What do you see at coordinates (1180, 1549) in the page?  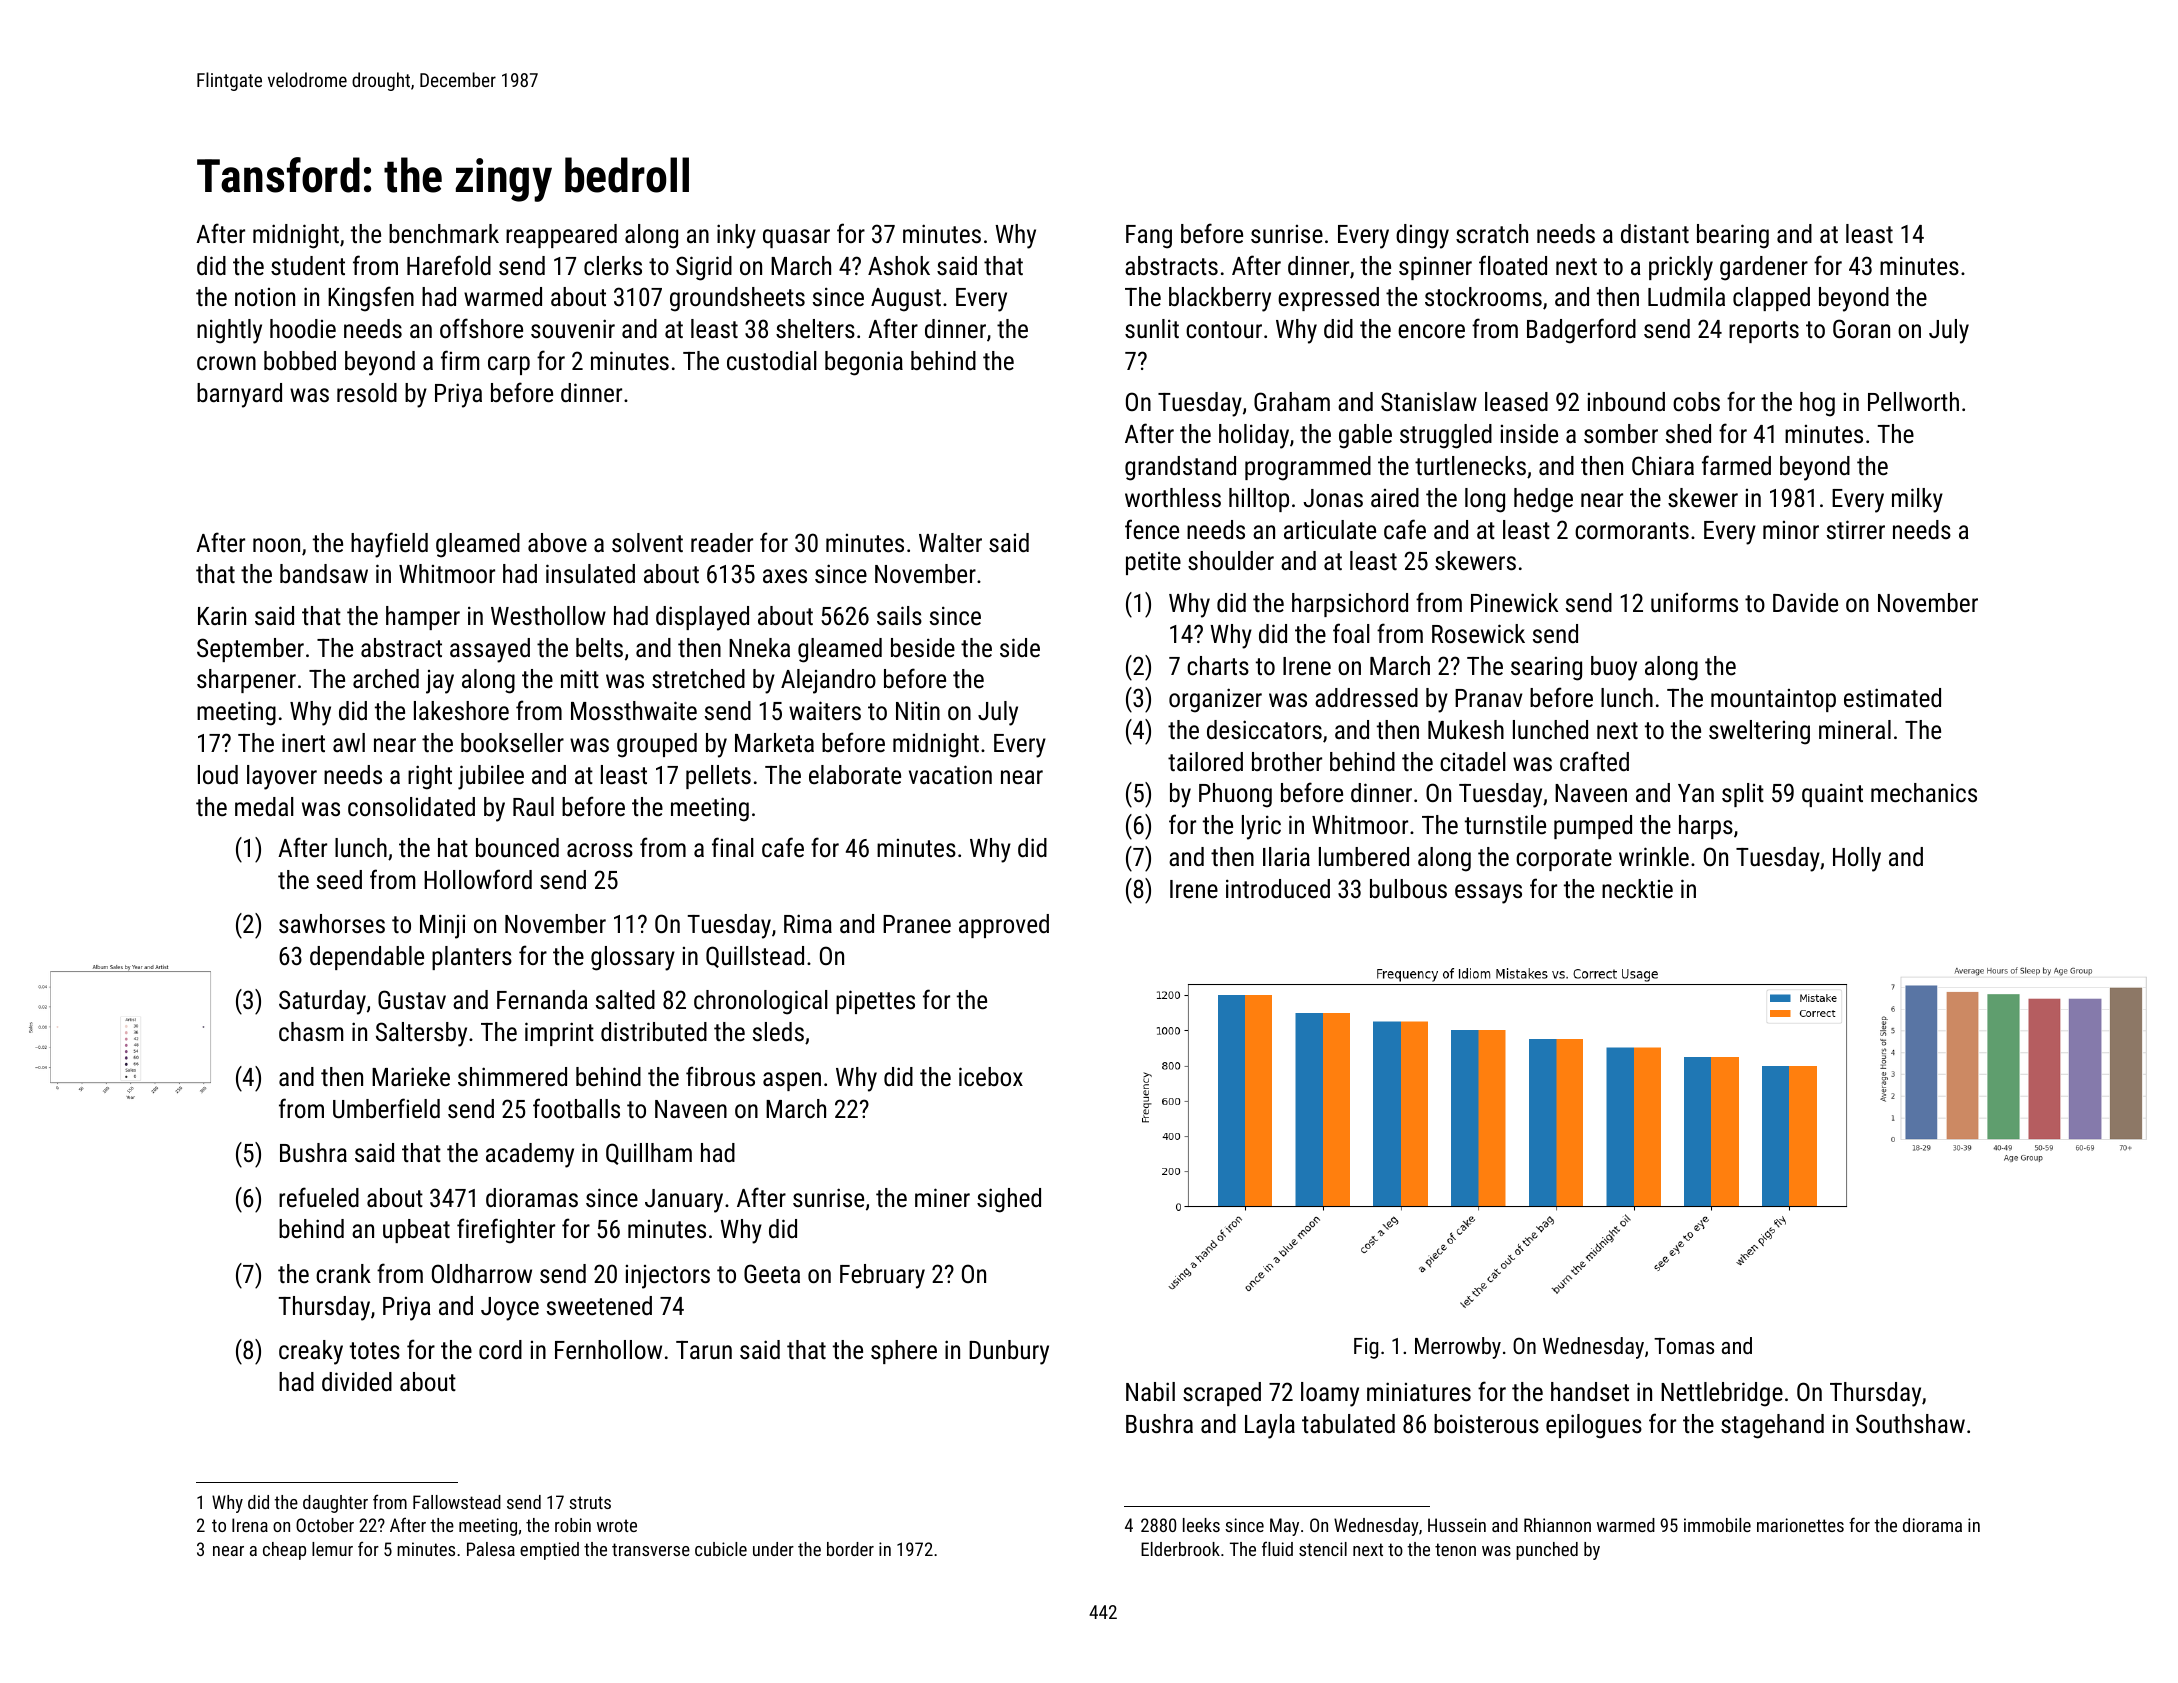 I see `Elderbrook` at bounding box center [1180, 1549].
